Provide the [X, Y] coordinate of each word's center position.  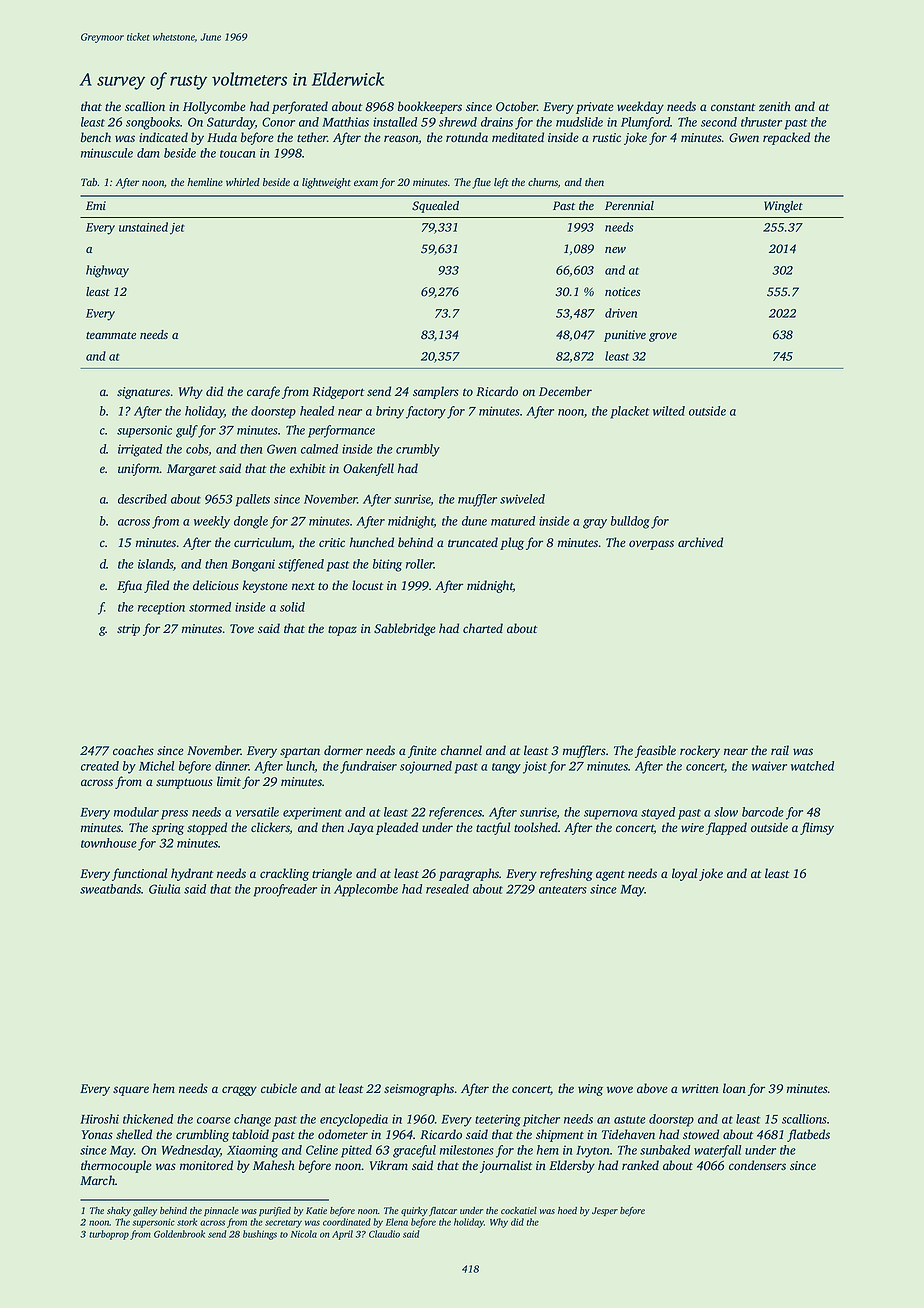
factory [426, 412]
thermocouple [116, 1166]
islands [155, 564]
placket [630, 412]
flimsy [817, 828]
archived [700, 542]
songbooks [153, 123]
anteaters [563, 890]
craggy [239, 1091]
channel [461, 750]
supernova [610, 815]
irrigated [140, 450]
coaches [133, 750]
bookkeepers [430, 107]
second [719, 122]
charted [483, 628]
